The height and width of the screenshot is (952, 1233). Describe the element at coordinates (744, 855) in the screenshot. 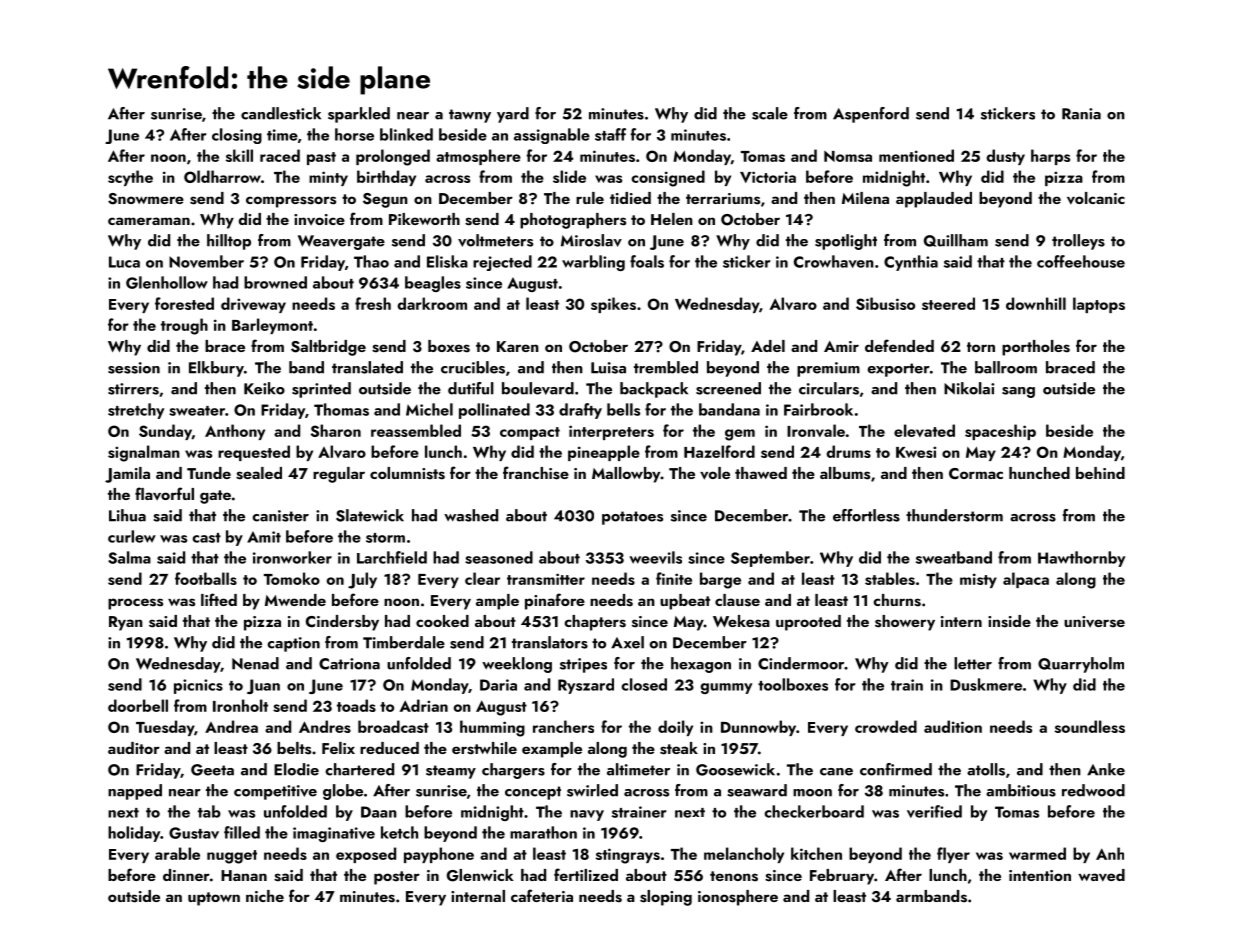

I see `melancholy` at that location.
